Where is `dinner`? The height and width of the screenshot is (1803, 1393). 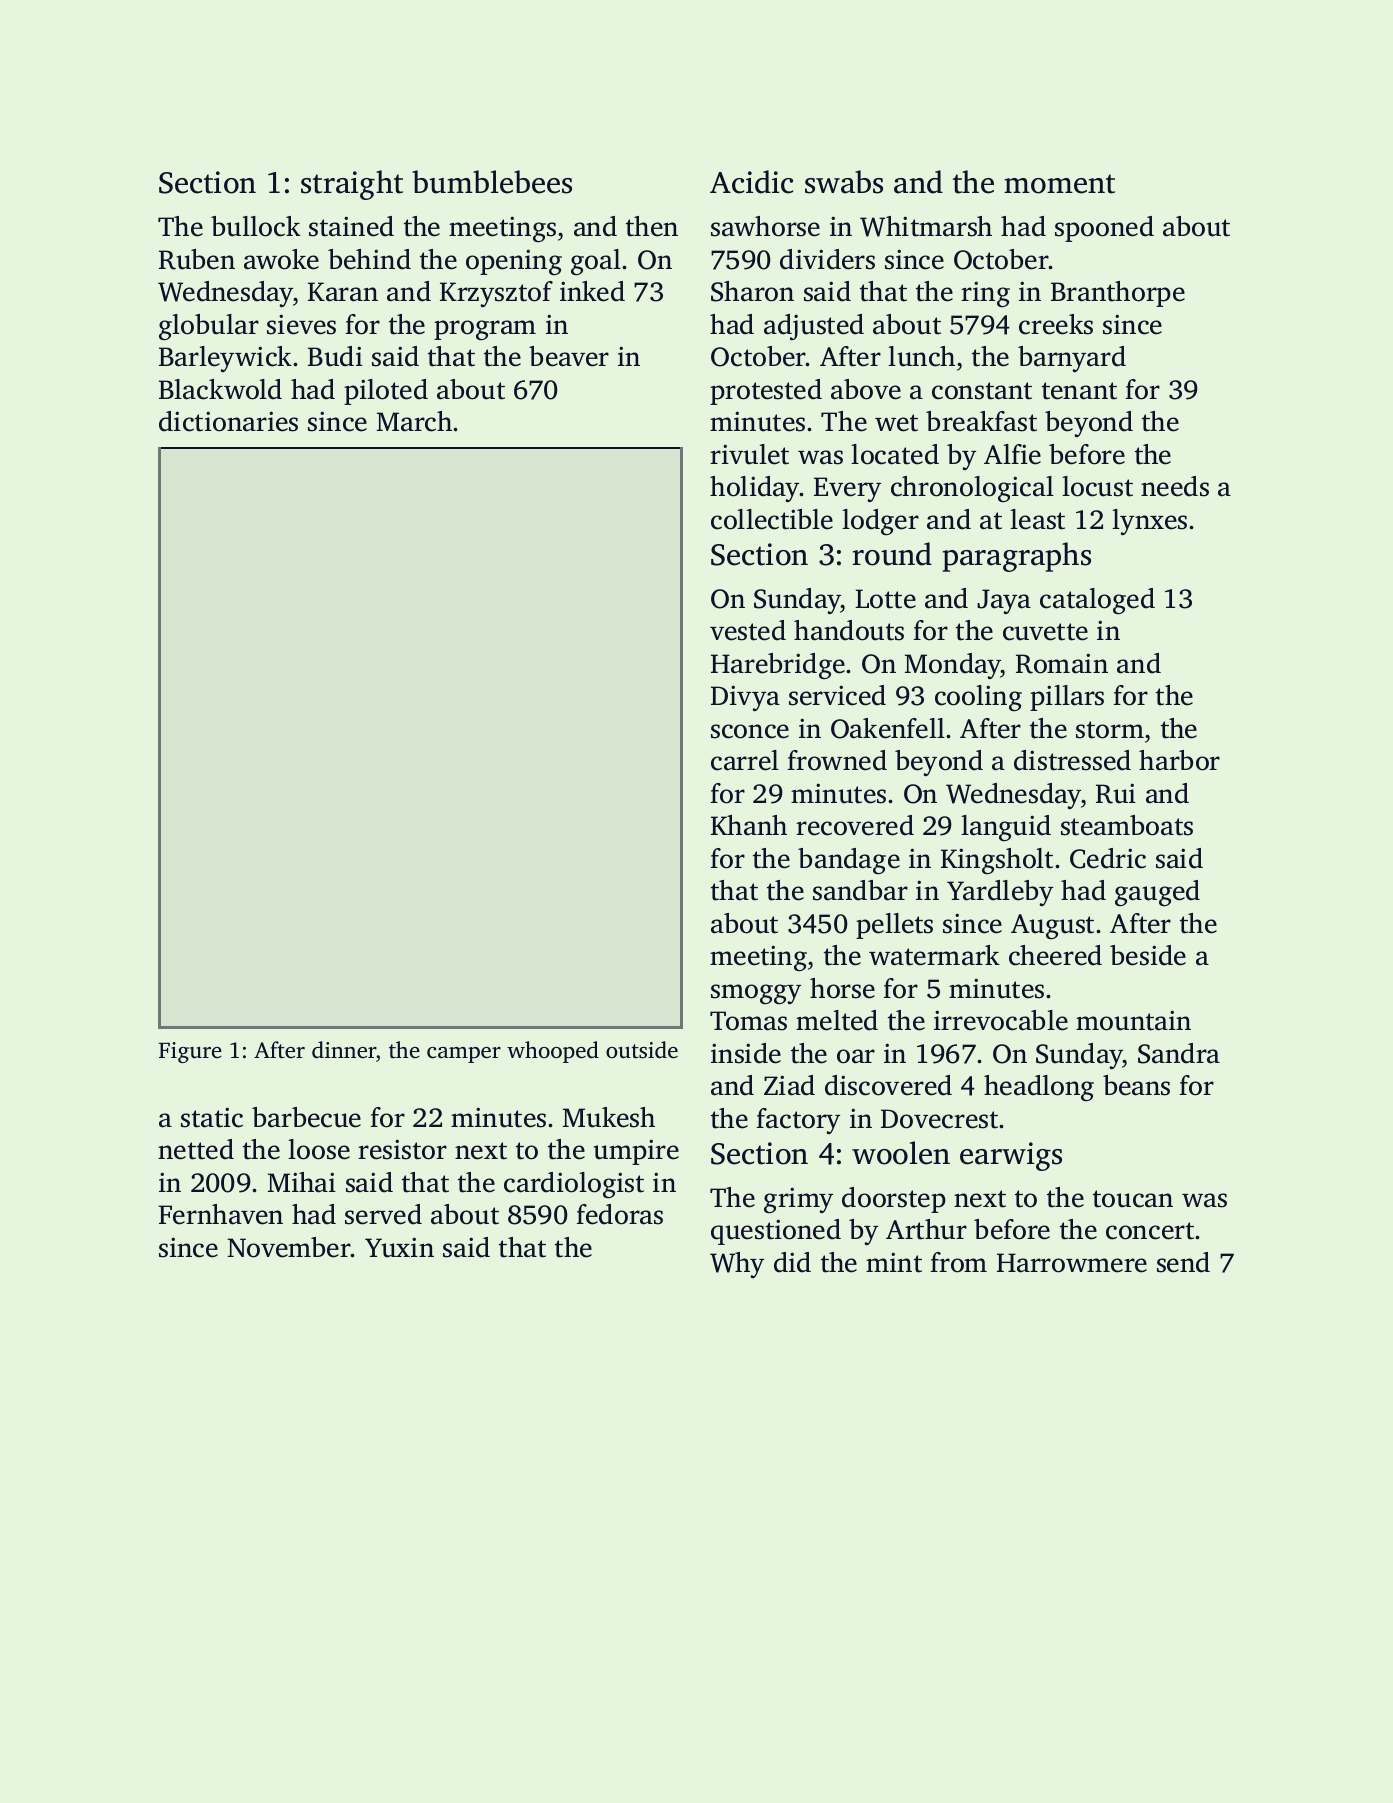
dinner is located at coordinates (344, 1050).
